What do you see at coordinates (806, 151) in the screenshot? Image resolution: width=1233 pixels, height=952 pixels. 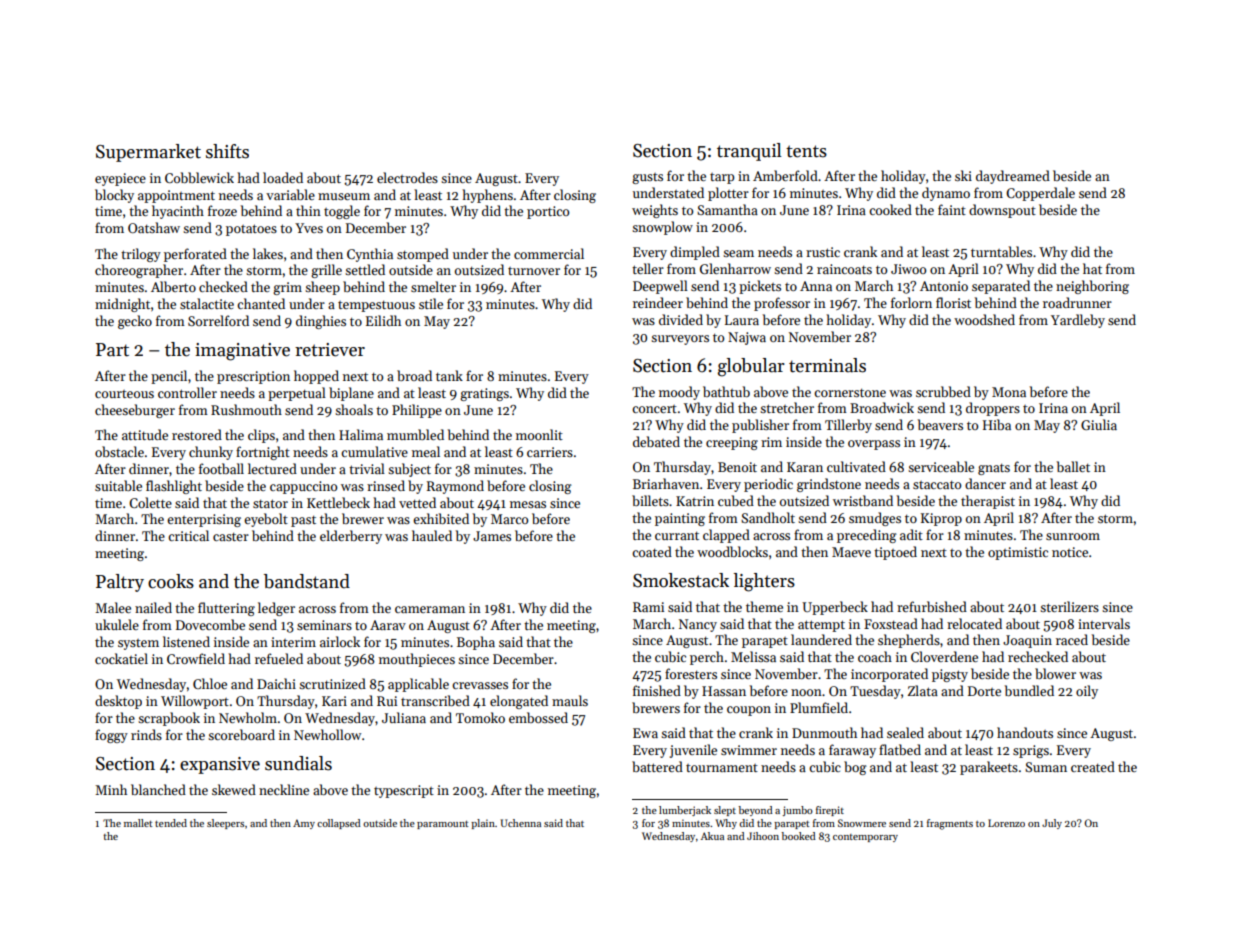 I see `tents` at bounding box center [806, 151].
